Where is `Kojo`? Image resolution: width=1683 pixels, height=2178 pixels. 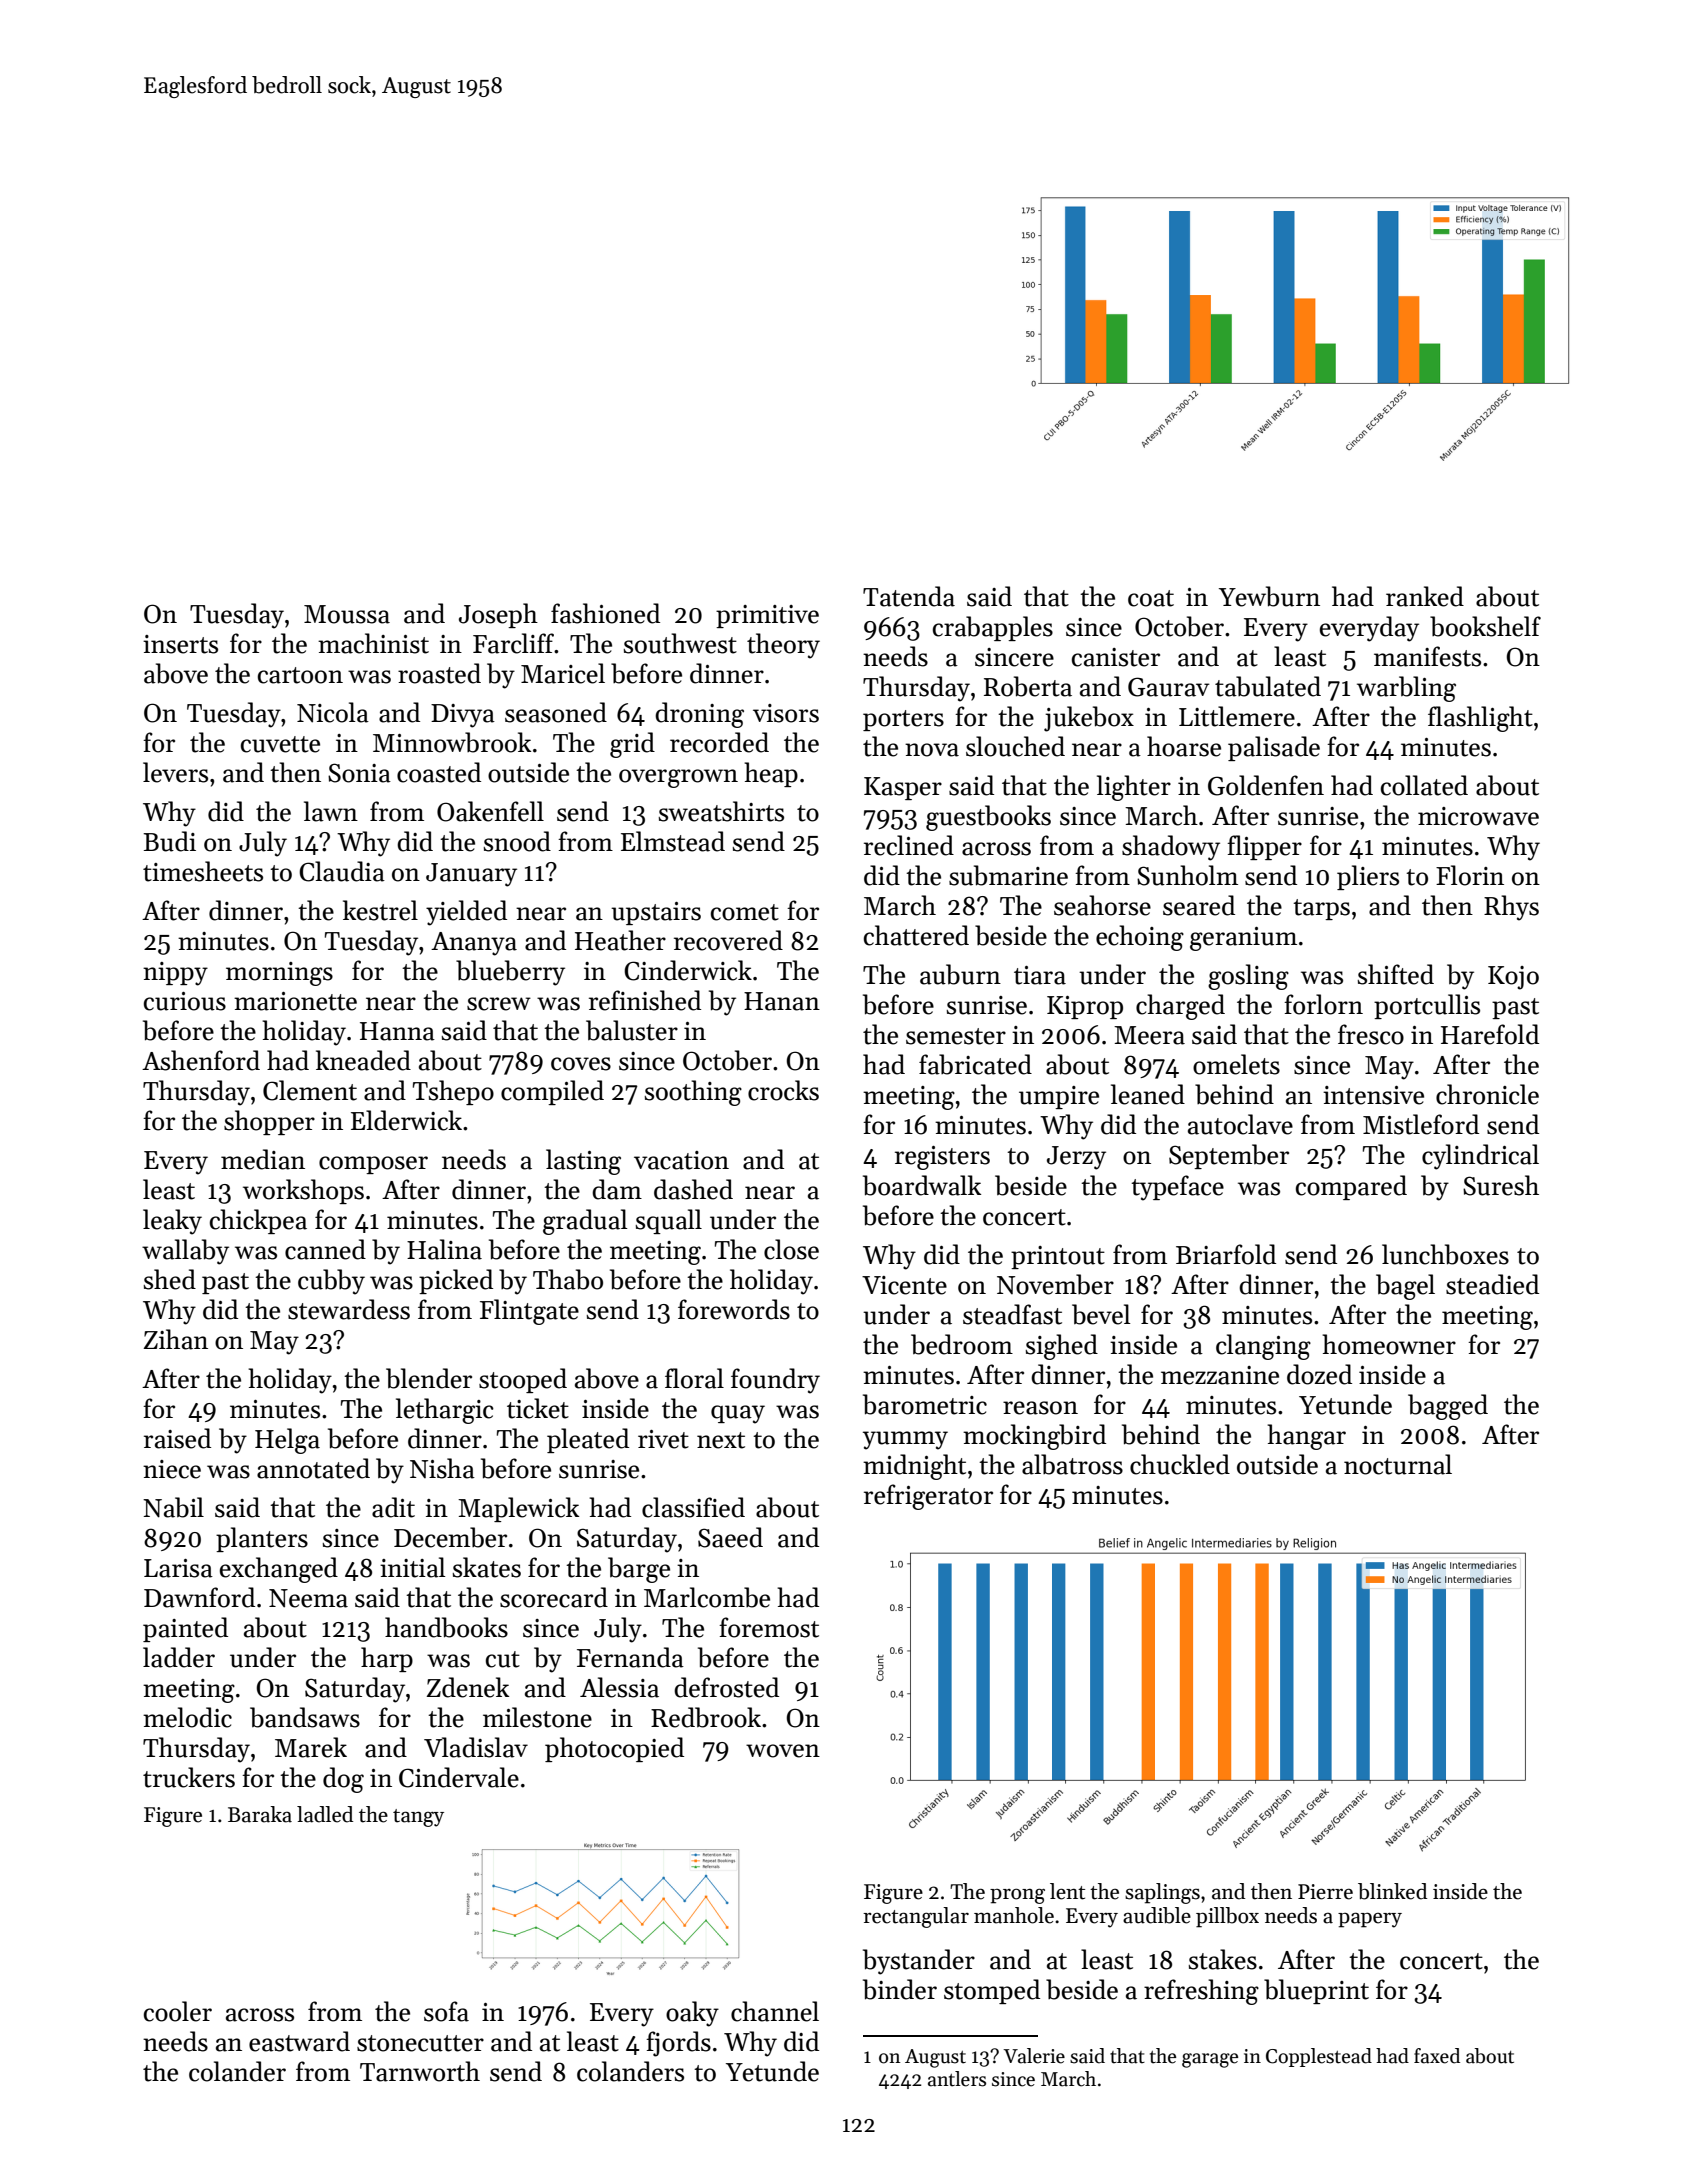 Kojo is located at coordinates (1513, 978).
